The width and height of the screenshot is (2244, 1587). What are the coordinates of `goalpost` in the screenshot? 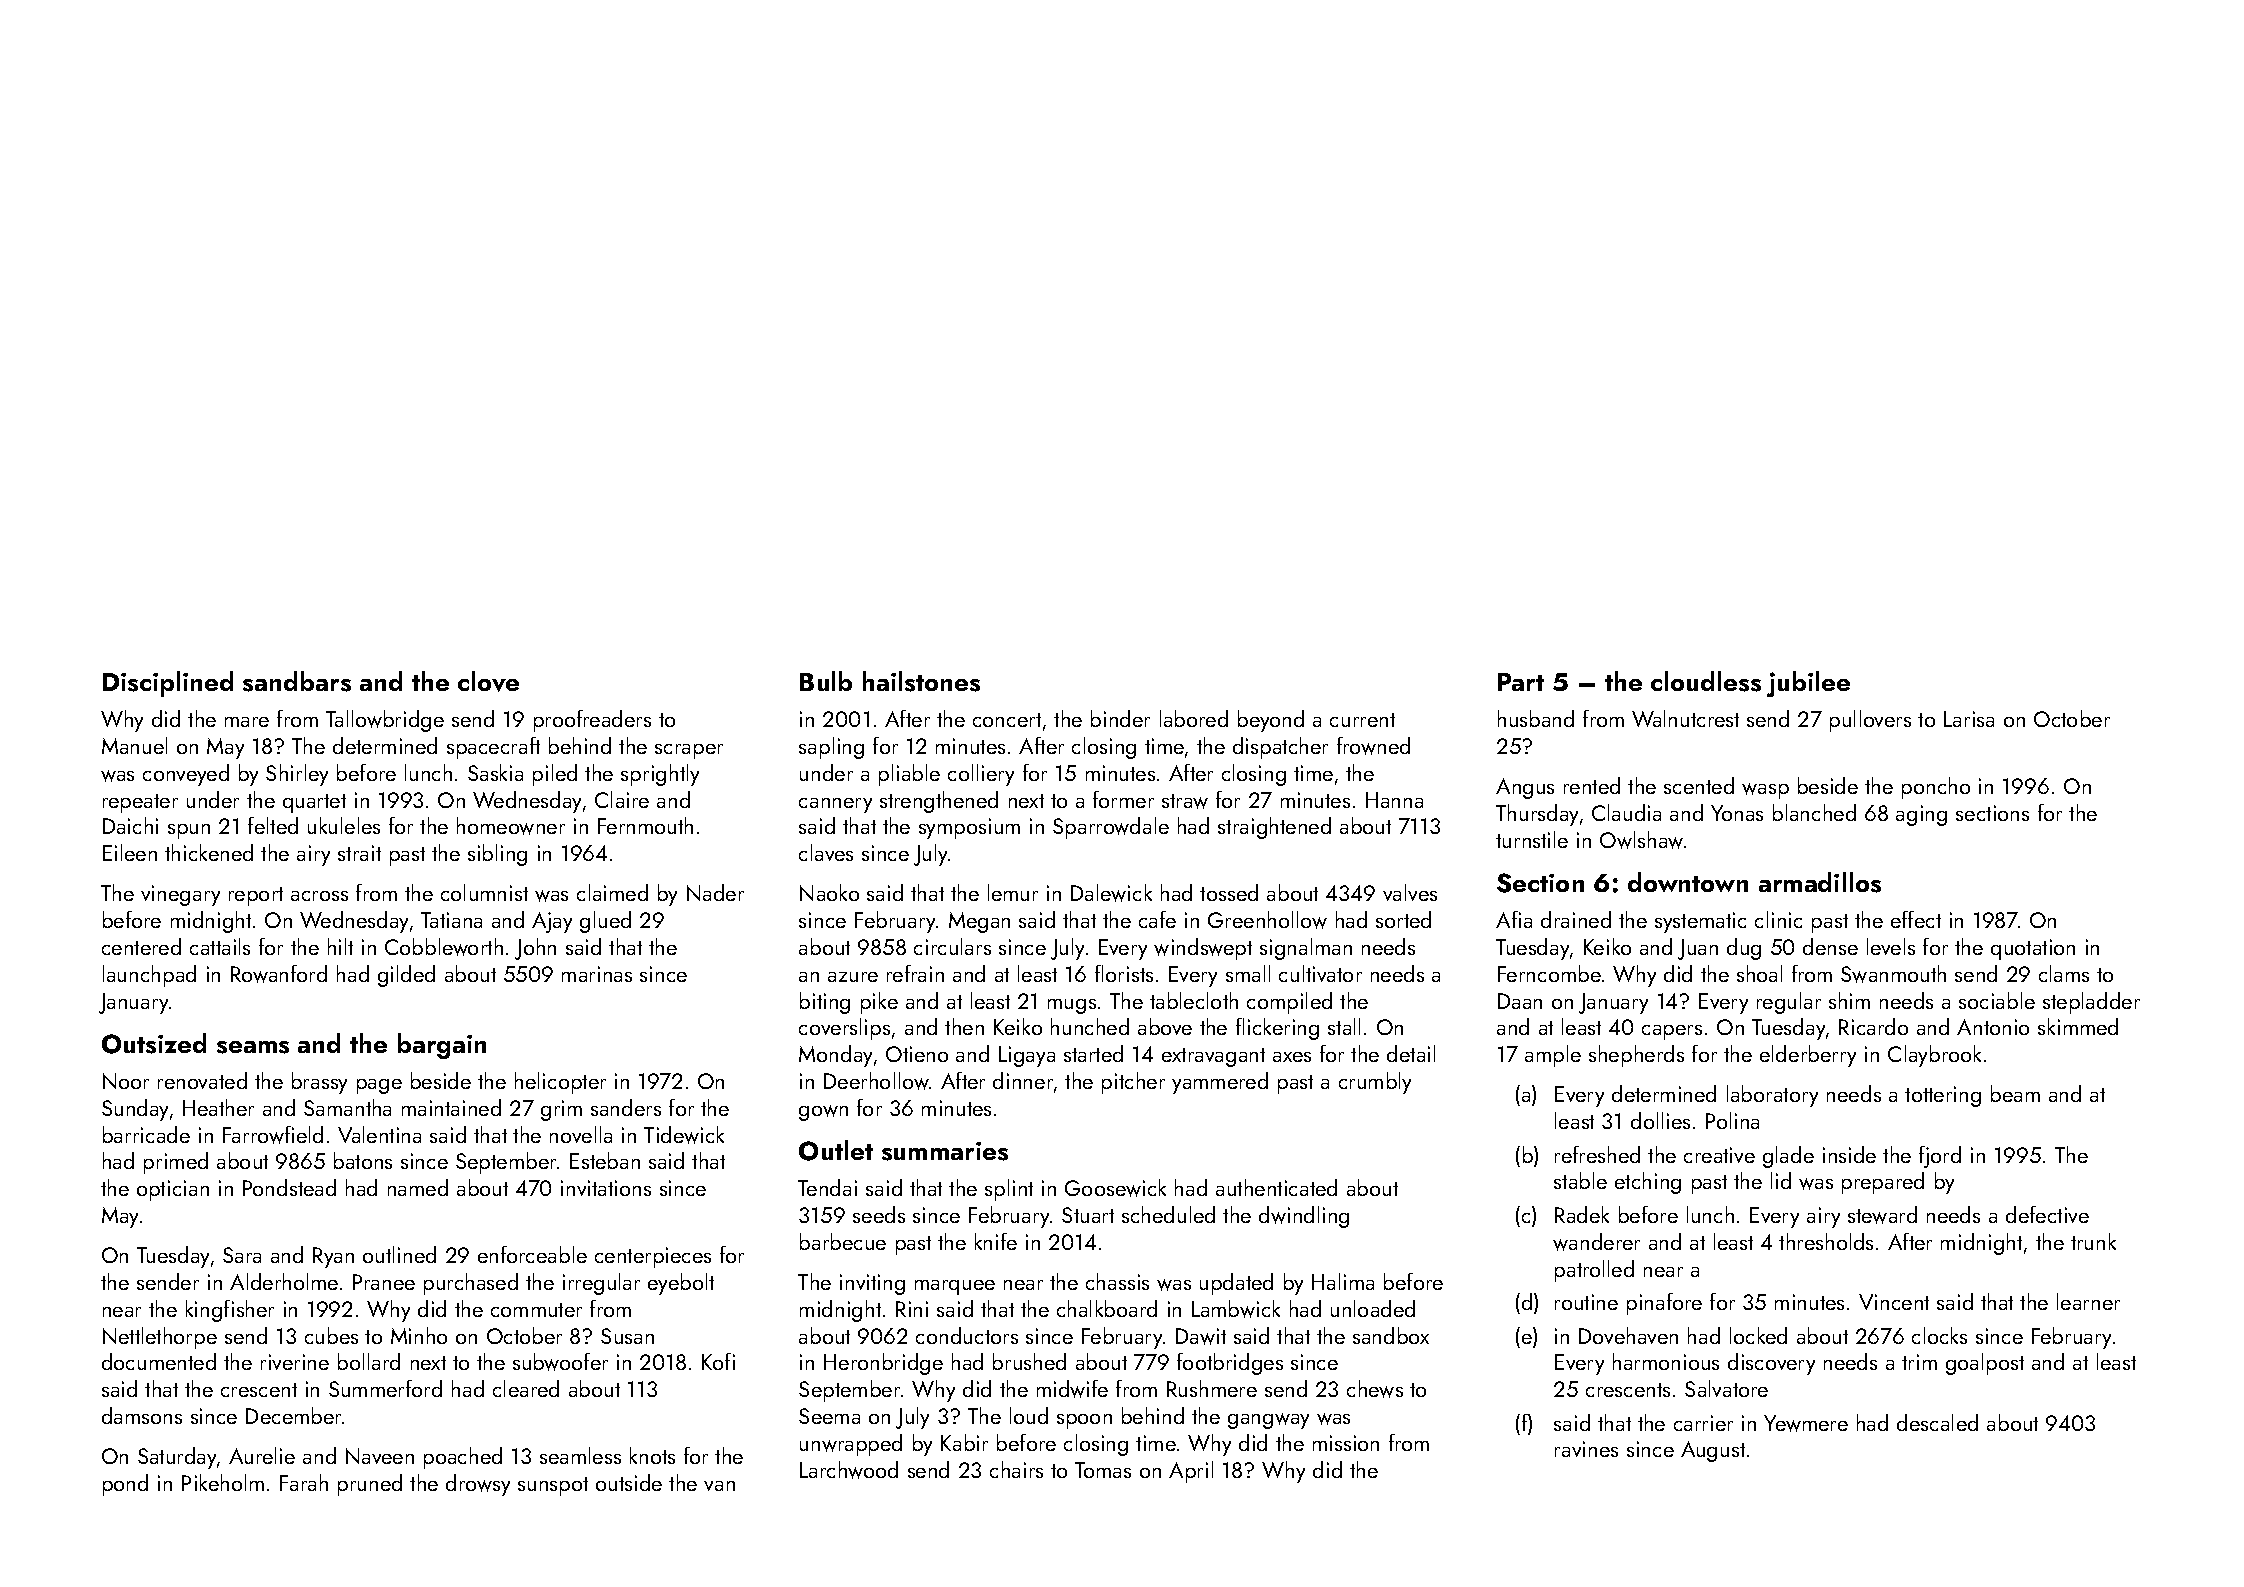 It's located at (1985, 1364).
